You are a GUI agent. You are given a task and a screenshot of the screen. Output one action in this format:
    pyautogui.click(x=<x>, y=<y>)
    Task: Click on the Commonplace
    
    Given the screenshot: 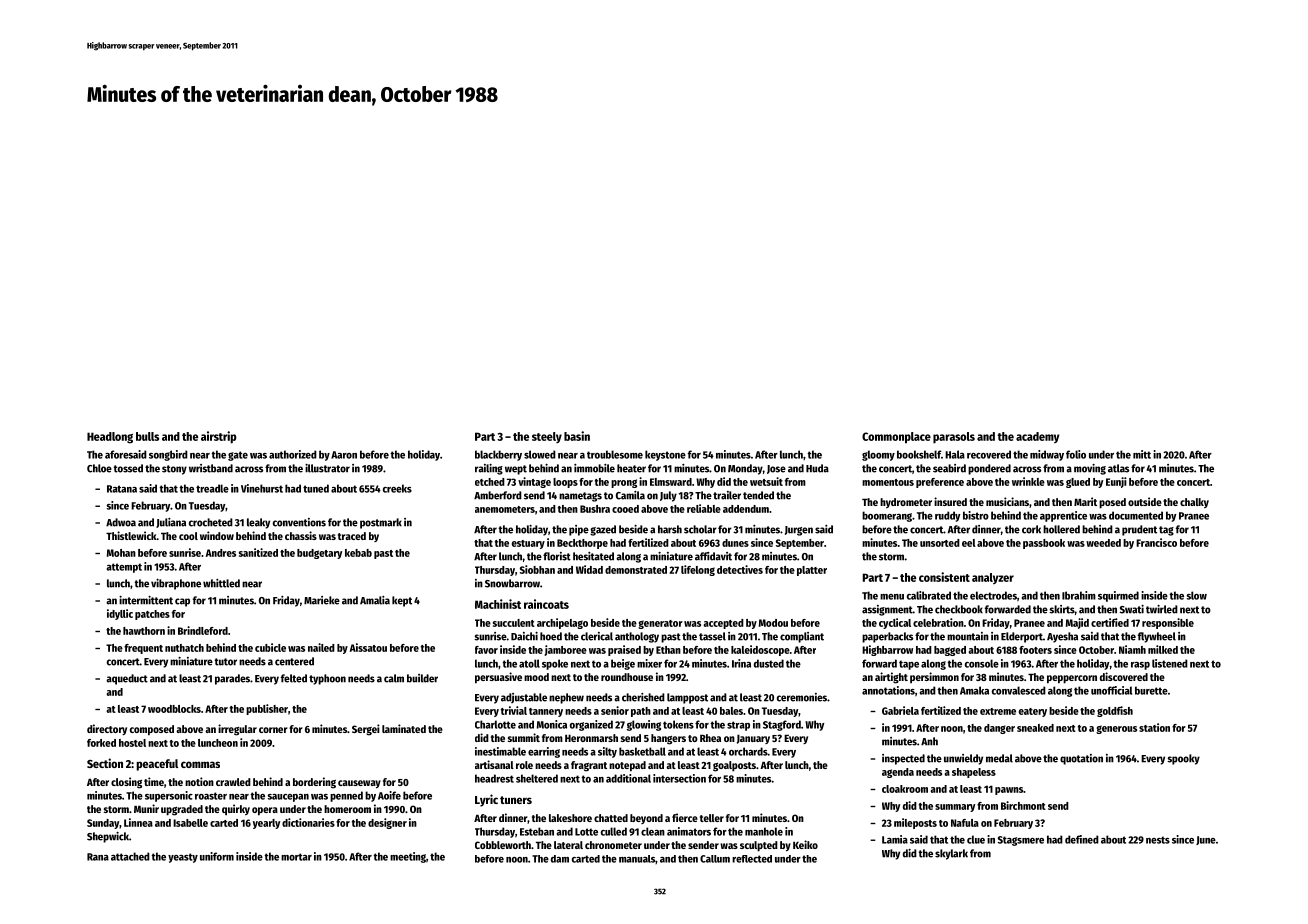 What is the action you would take?
    pyautogui.click(x=896, y=438)
